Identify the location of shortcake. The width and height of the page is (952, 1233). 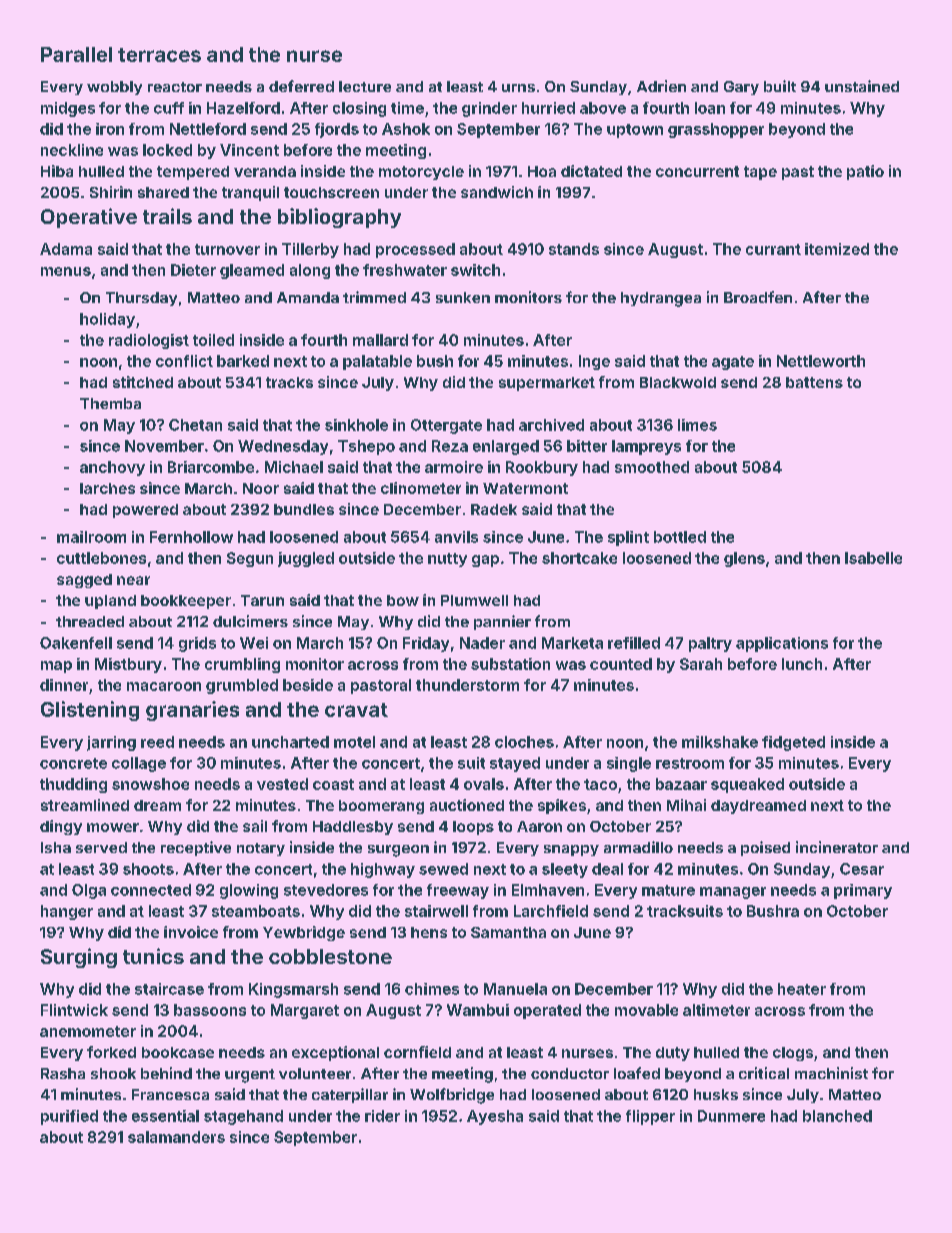
(579, 558).
